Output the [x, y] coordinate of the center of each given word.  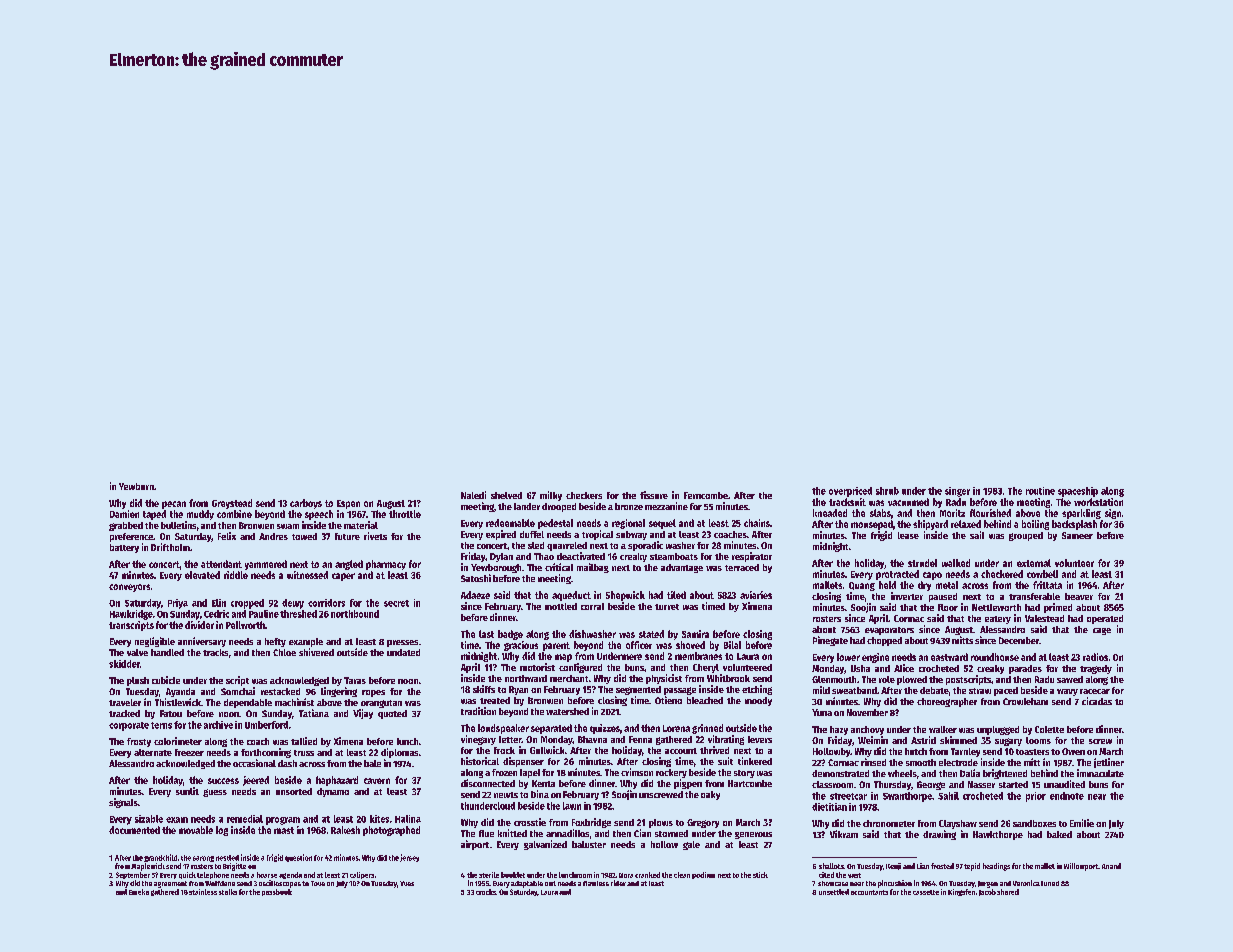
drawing [939, 835]
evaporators [889, 631]
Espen [348, 504]
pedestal [555, 524]
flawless [596, 883]
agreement [170, 884]
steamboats [674, 556]
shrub [887, 491]
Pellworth [245, 625]
